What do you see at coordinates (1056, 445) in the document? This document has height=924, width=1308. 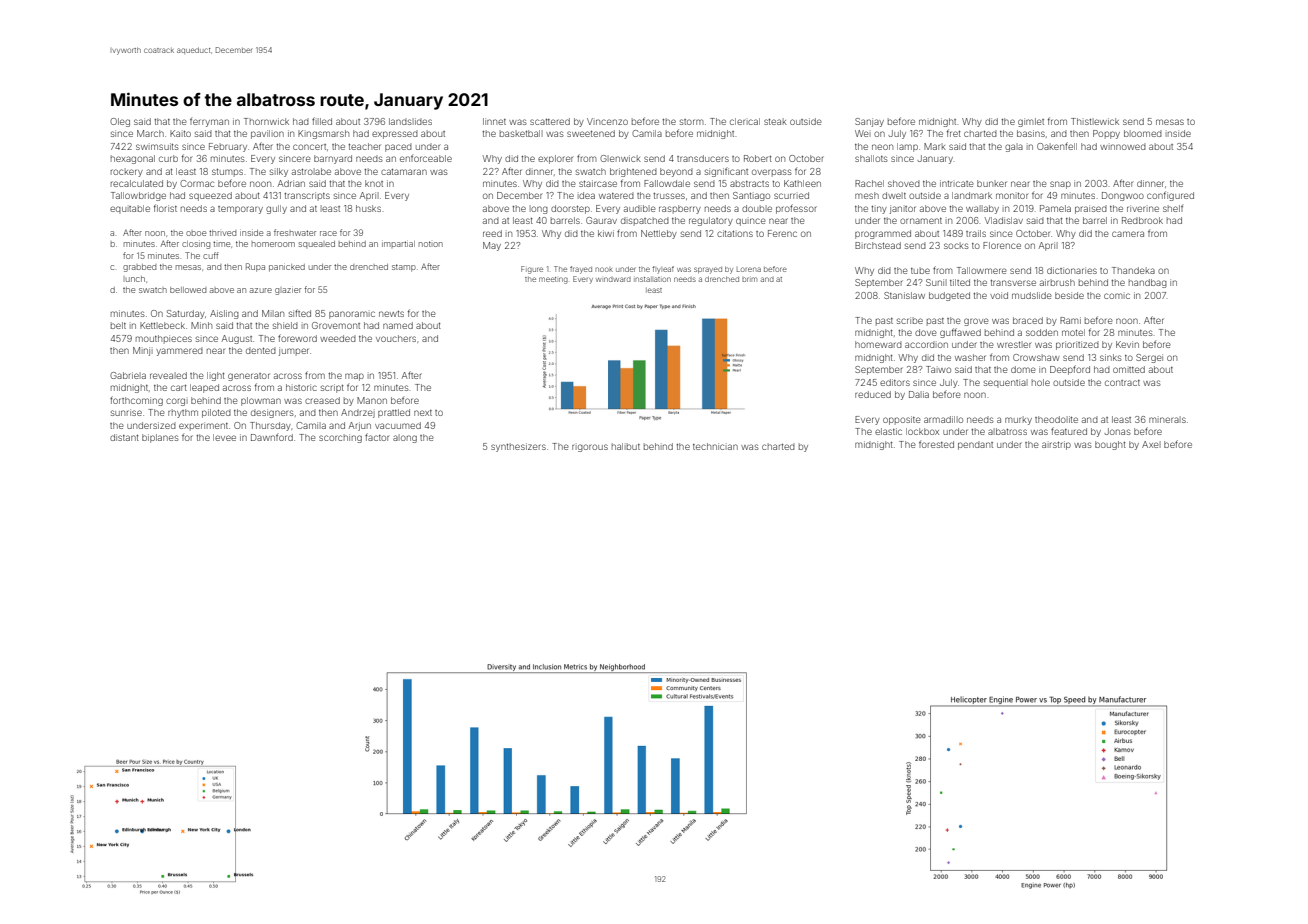 I see `airstrip` at bounding box center [1056, 445].
